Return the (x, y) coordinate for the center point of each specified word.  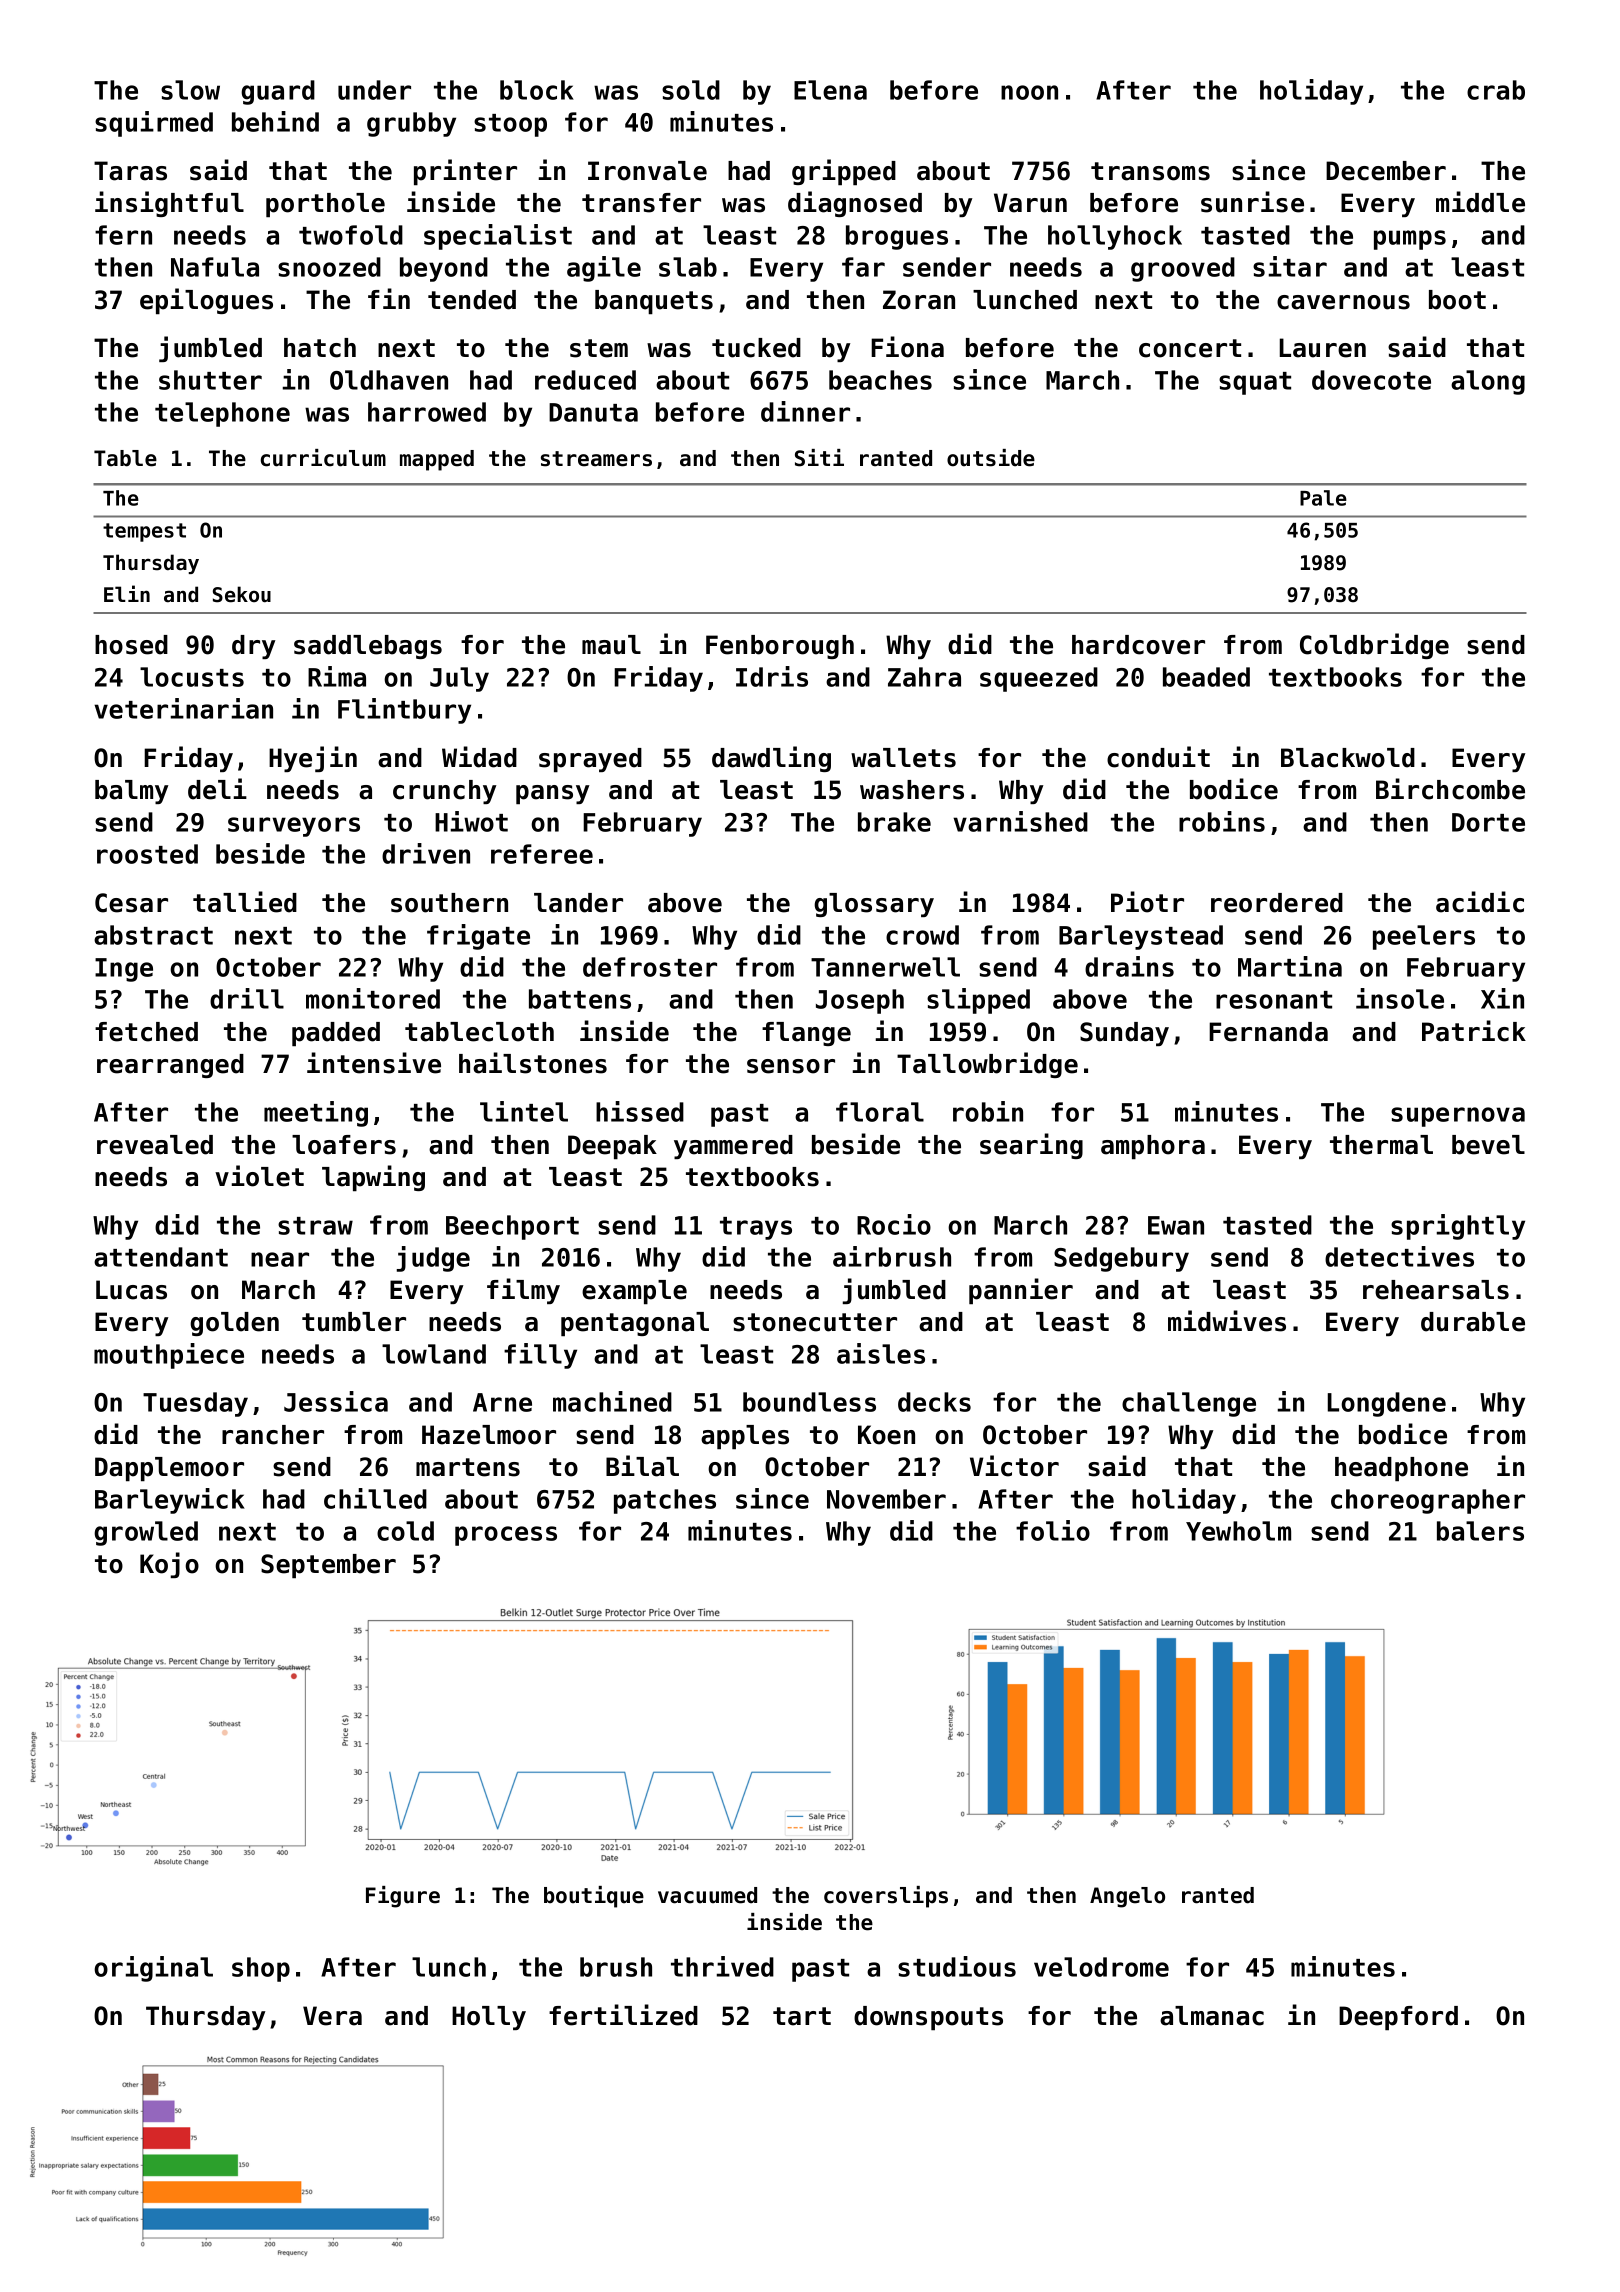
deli (217, 789)
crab (1496, 90)
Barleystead (1141, 937)
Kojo (169, 1565)
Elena (830, 90)
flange (806, 1034)
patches (665, 1501)
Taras (130, 171)
